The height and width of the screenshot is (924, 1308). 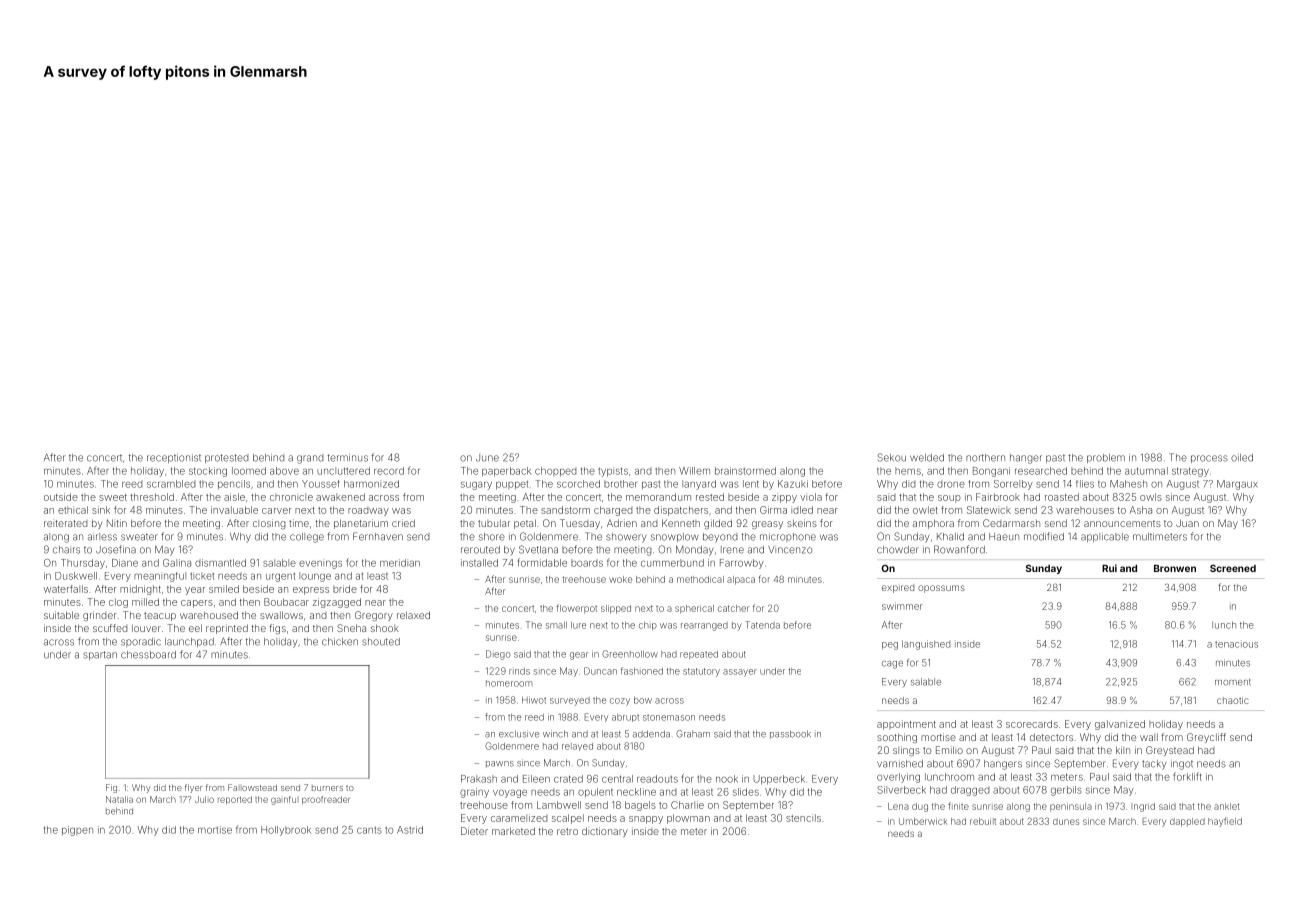 What do you see at coordinates (235, 800) in the screenshot?
I see `reported` at bounding box center [235, 800].
